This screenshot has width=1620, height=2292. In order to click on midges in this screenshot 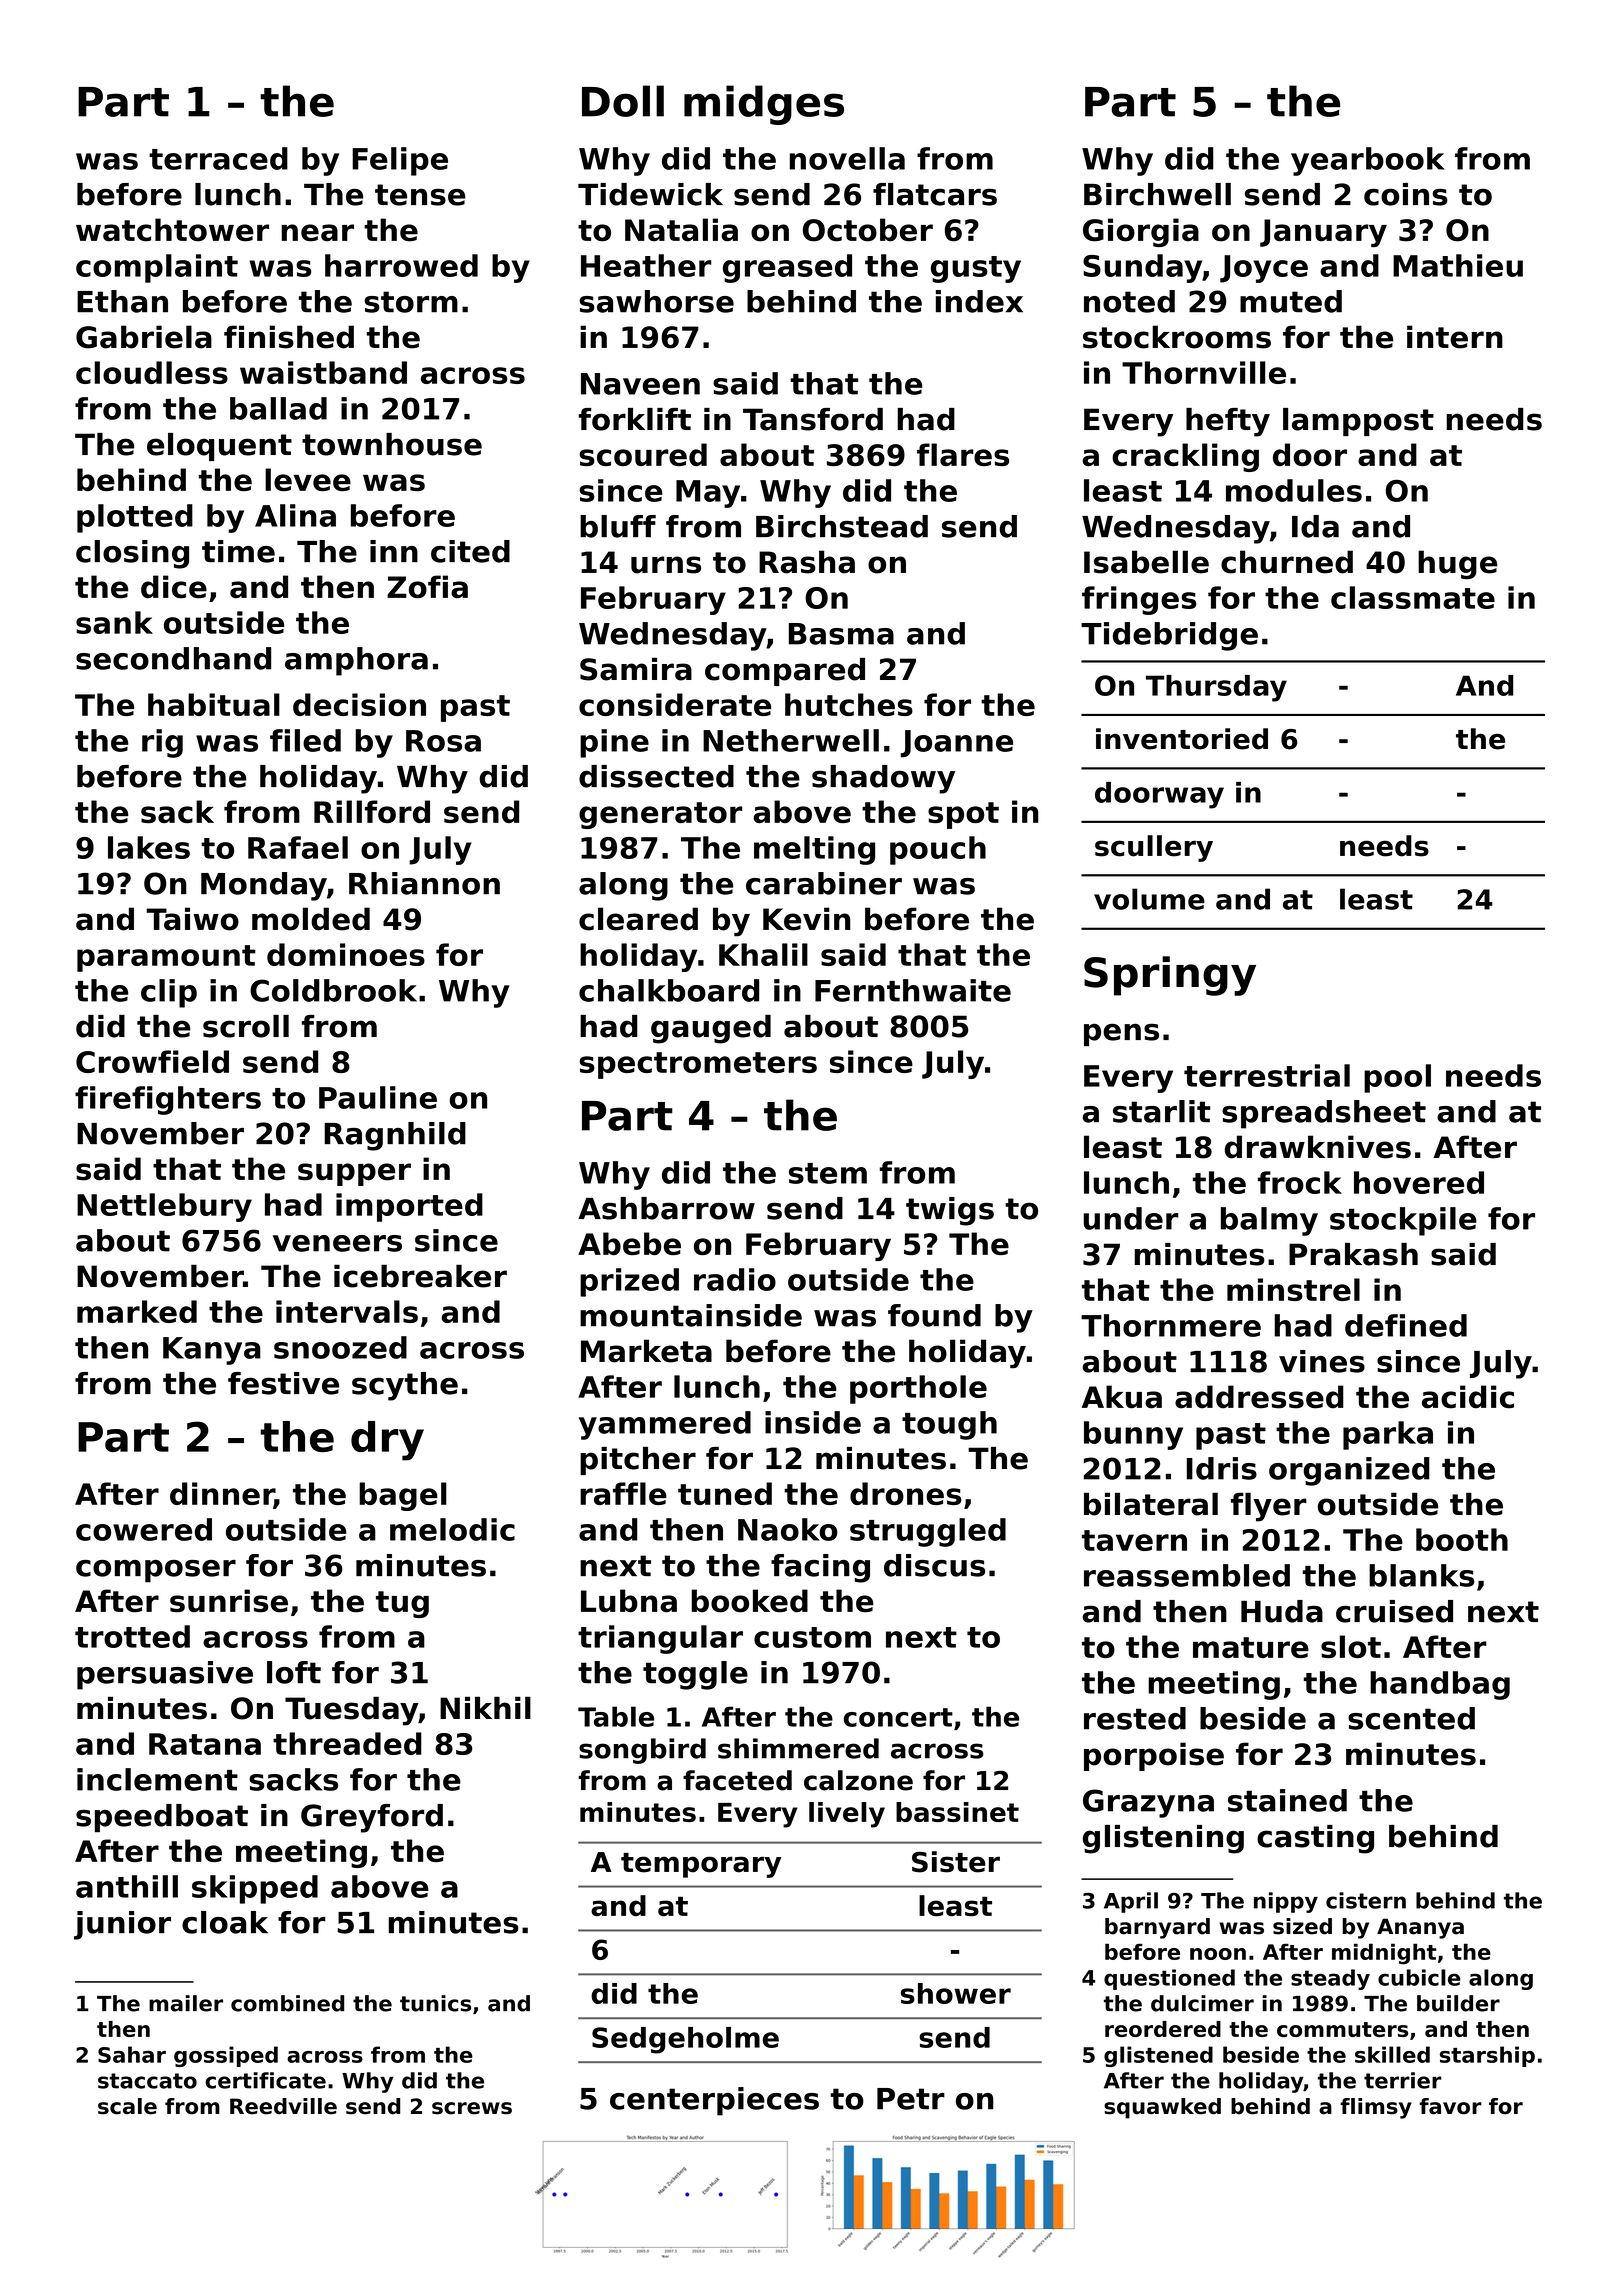, I will do `click(764, 105)`.
